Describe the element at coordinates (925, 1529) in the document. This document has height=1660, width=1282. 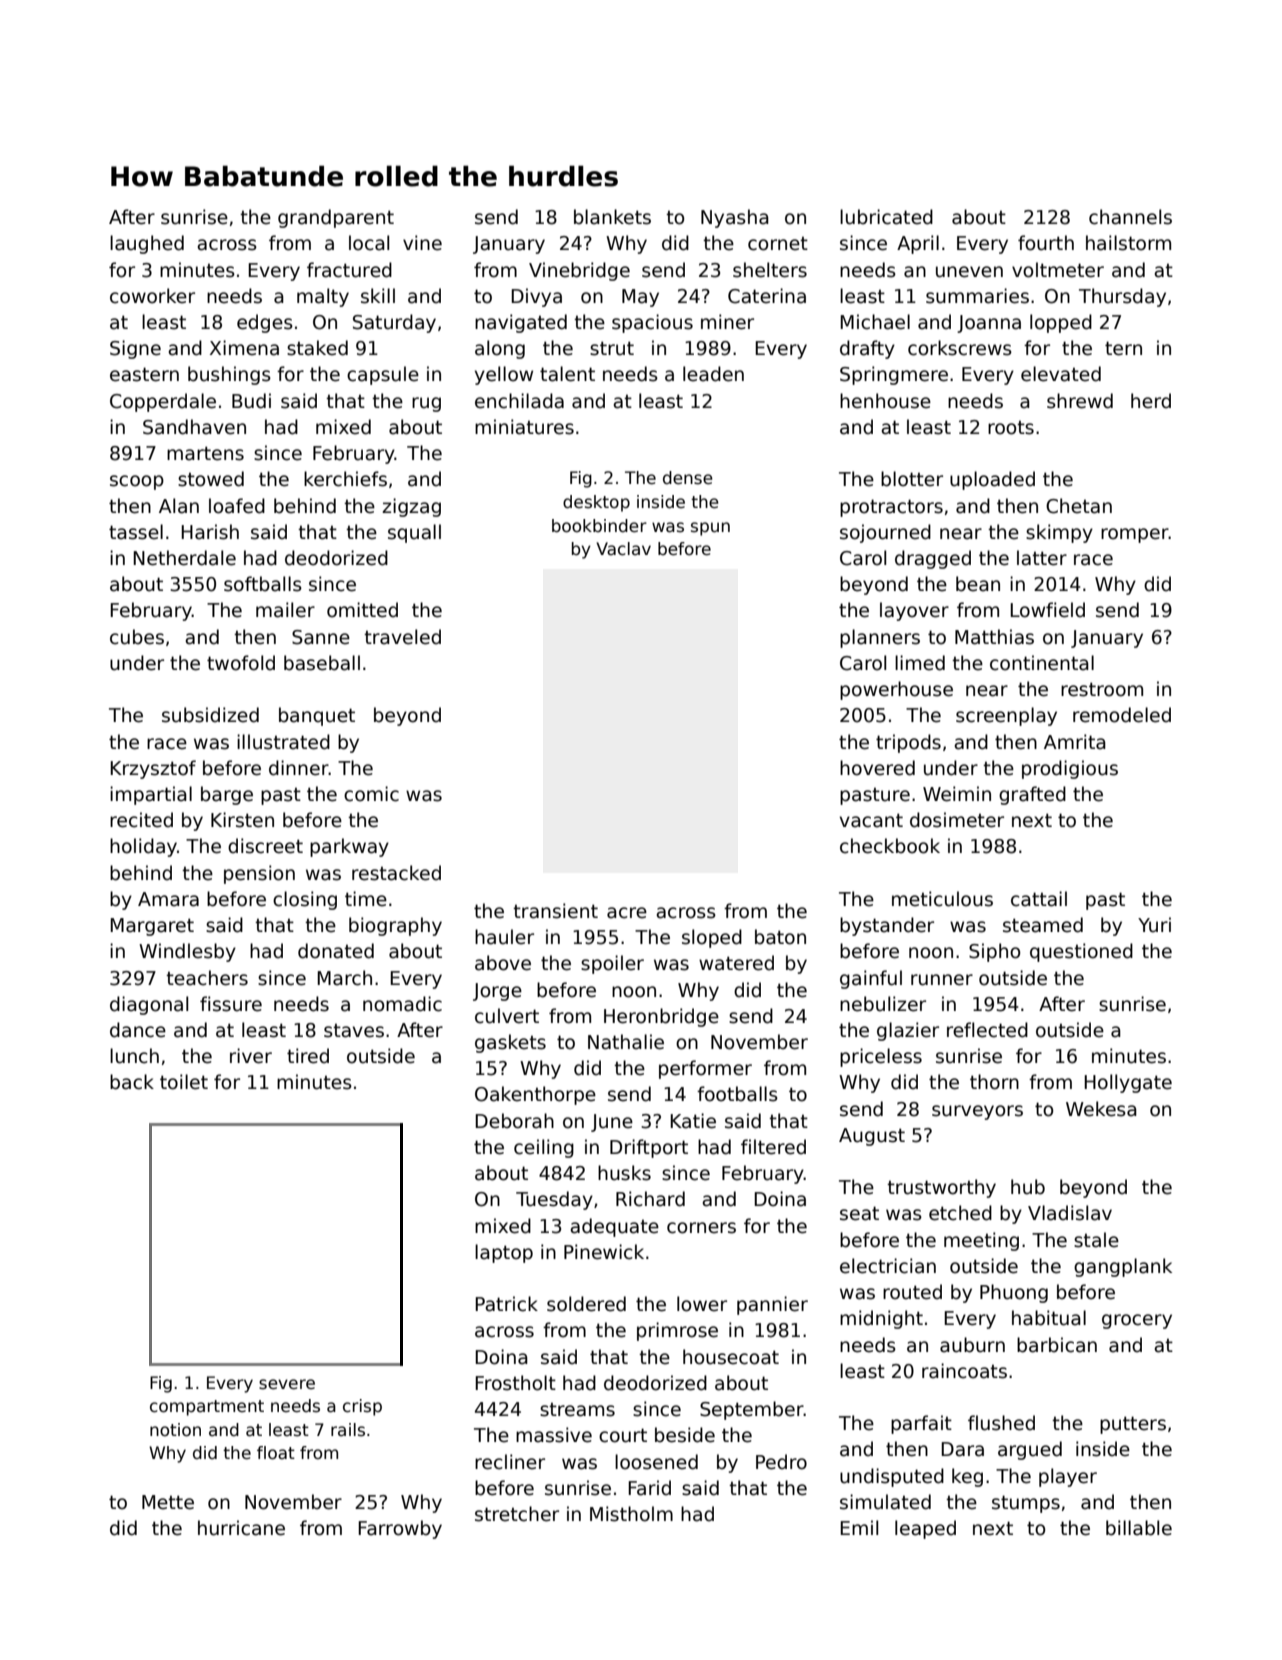
I see `leaped` at that location.
